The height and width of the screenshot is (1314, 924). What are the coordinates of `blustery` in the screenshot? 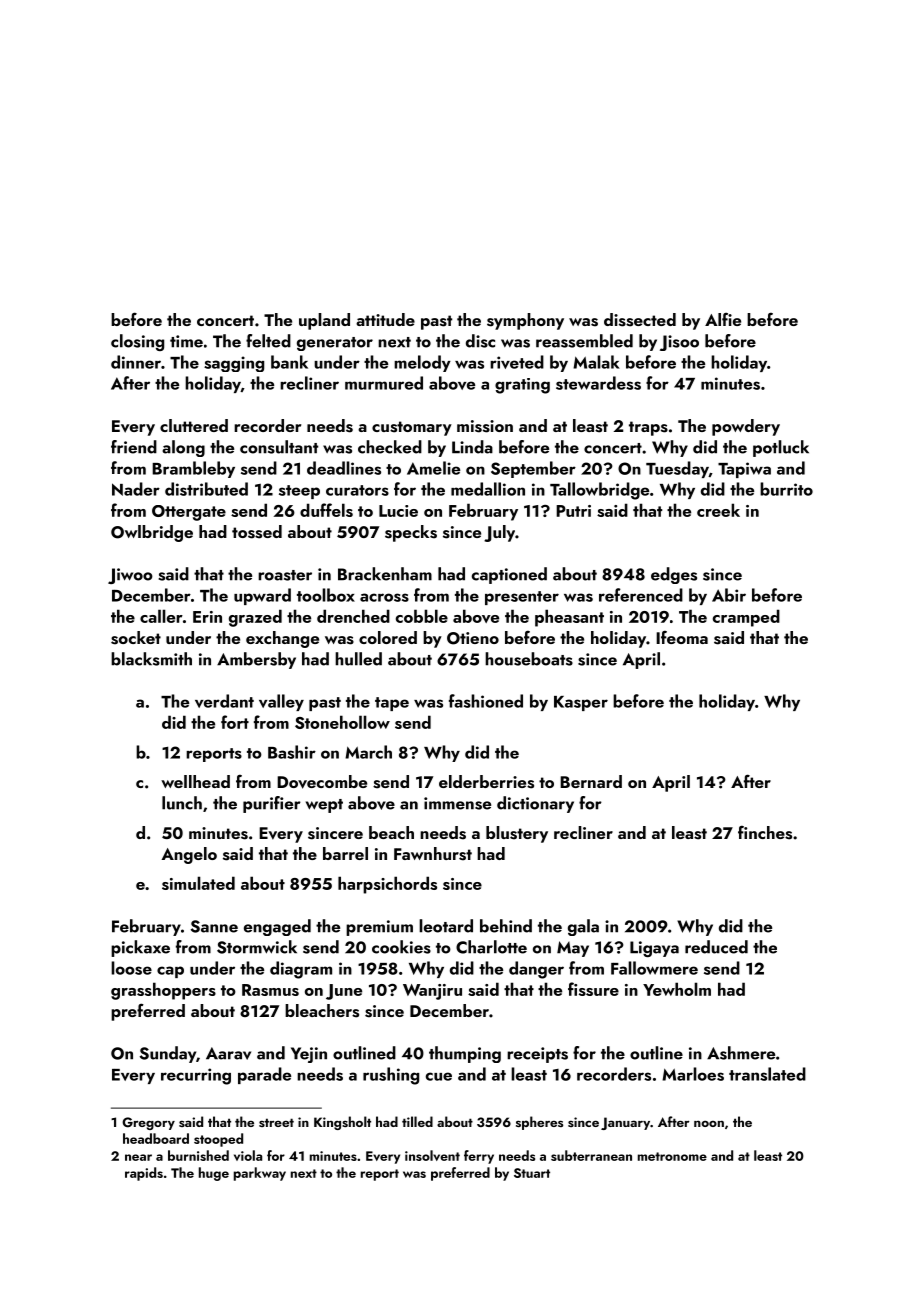 It's located at (517, 834).
